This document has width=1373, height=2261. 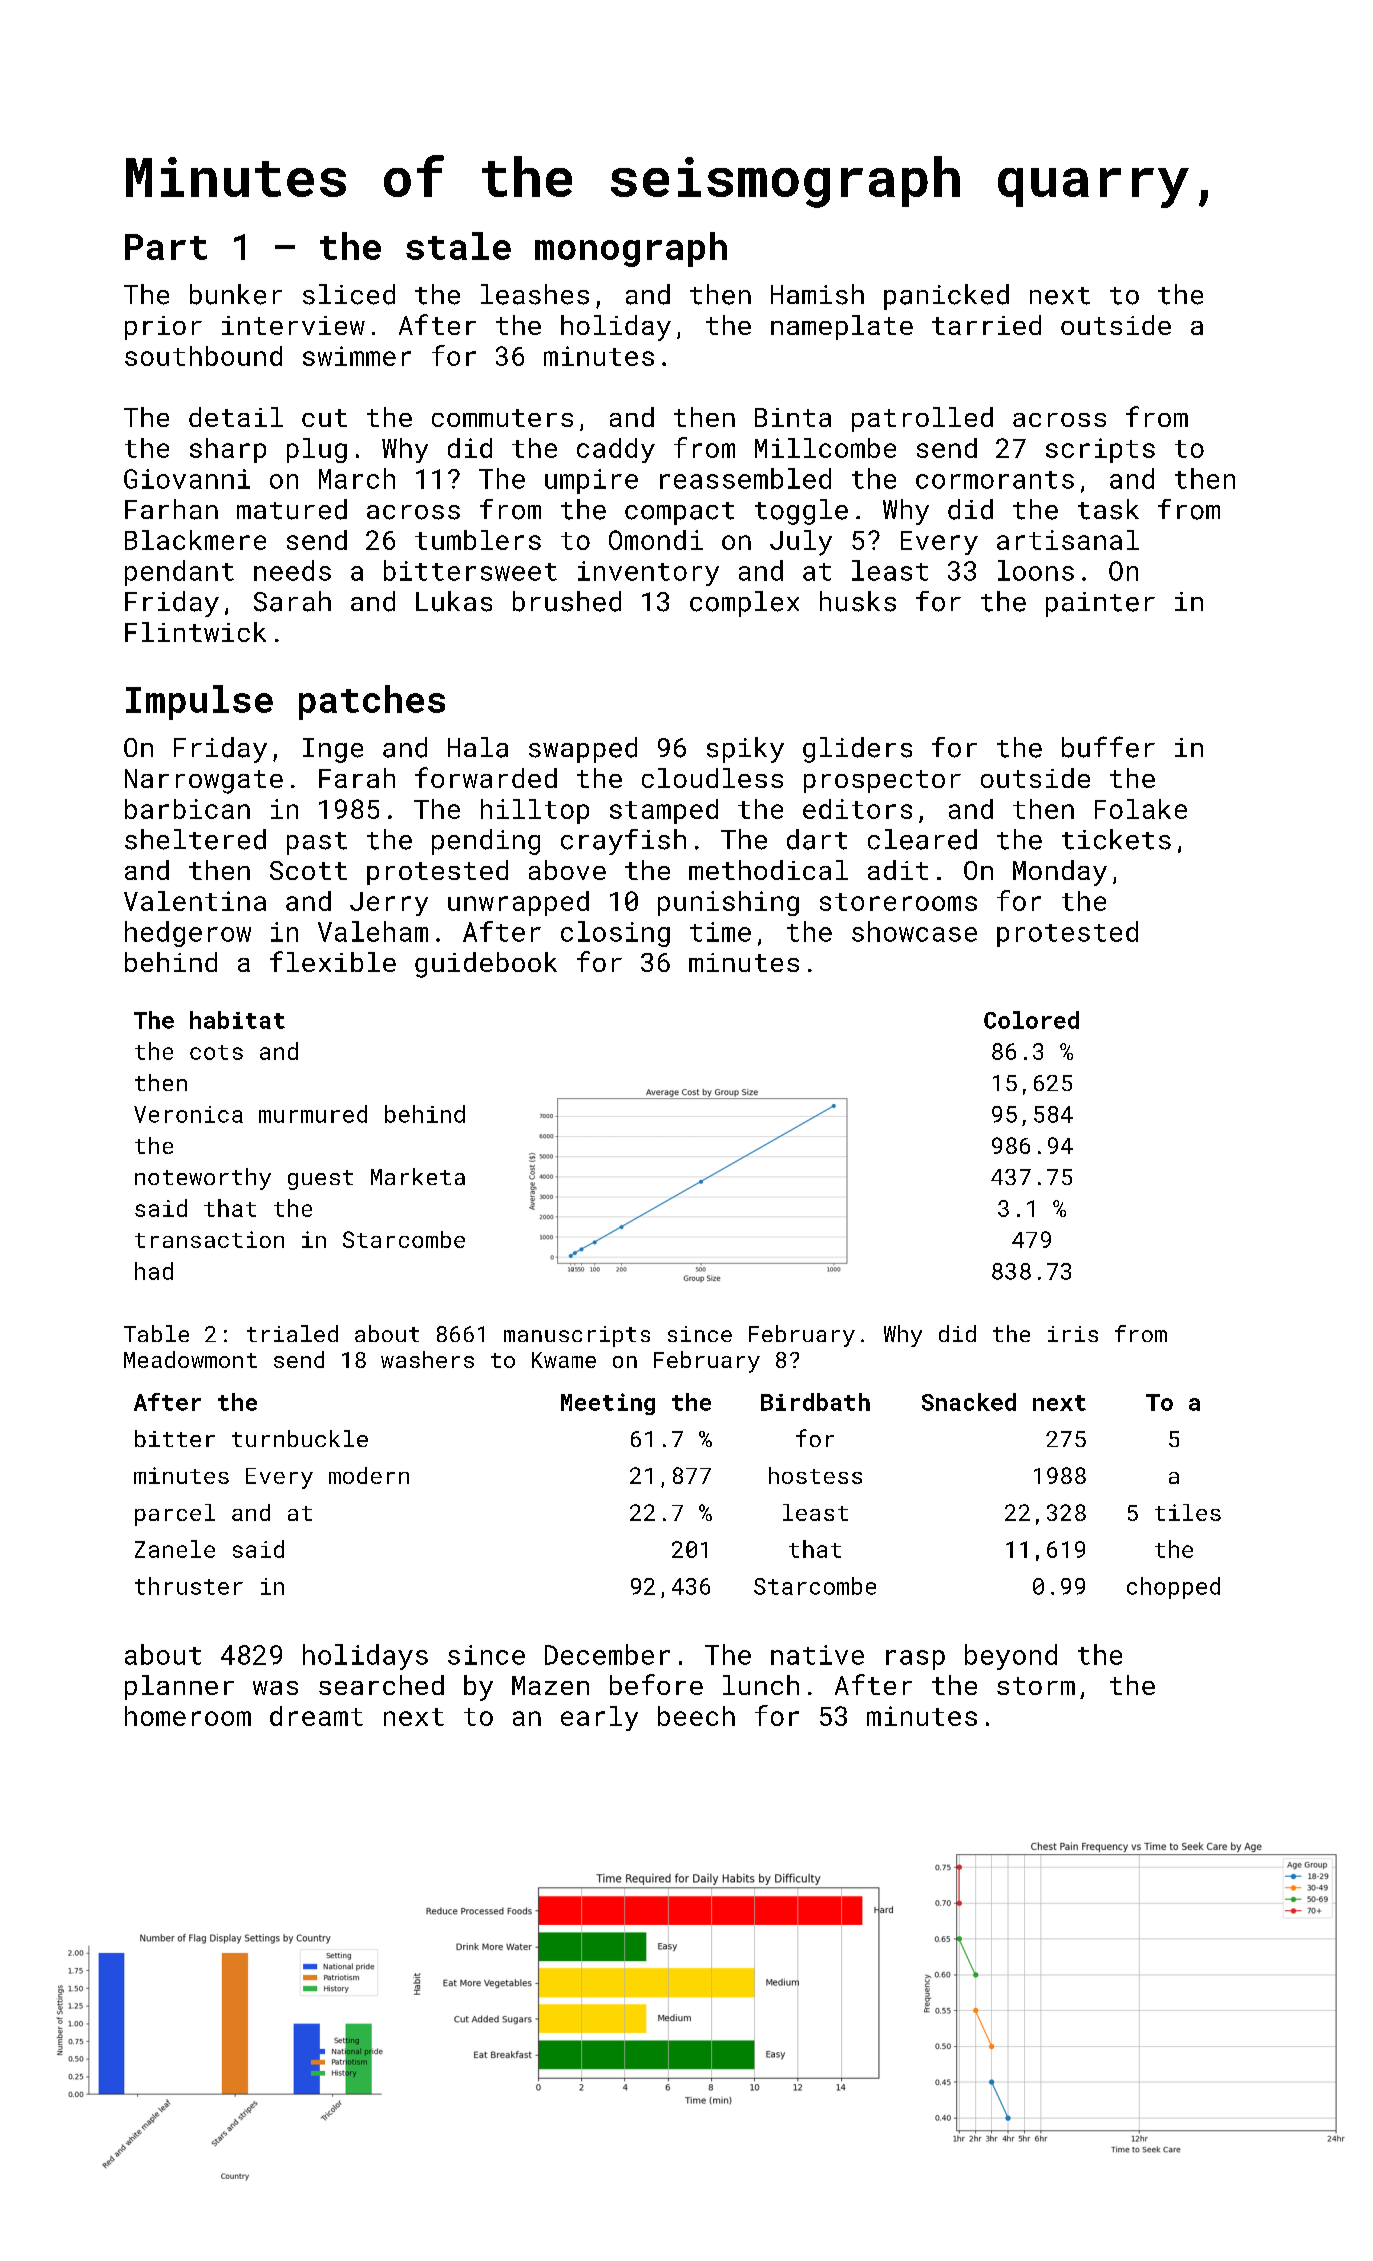 I want to click on storerooms, so click(x=898, y=902).
